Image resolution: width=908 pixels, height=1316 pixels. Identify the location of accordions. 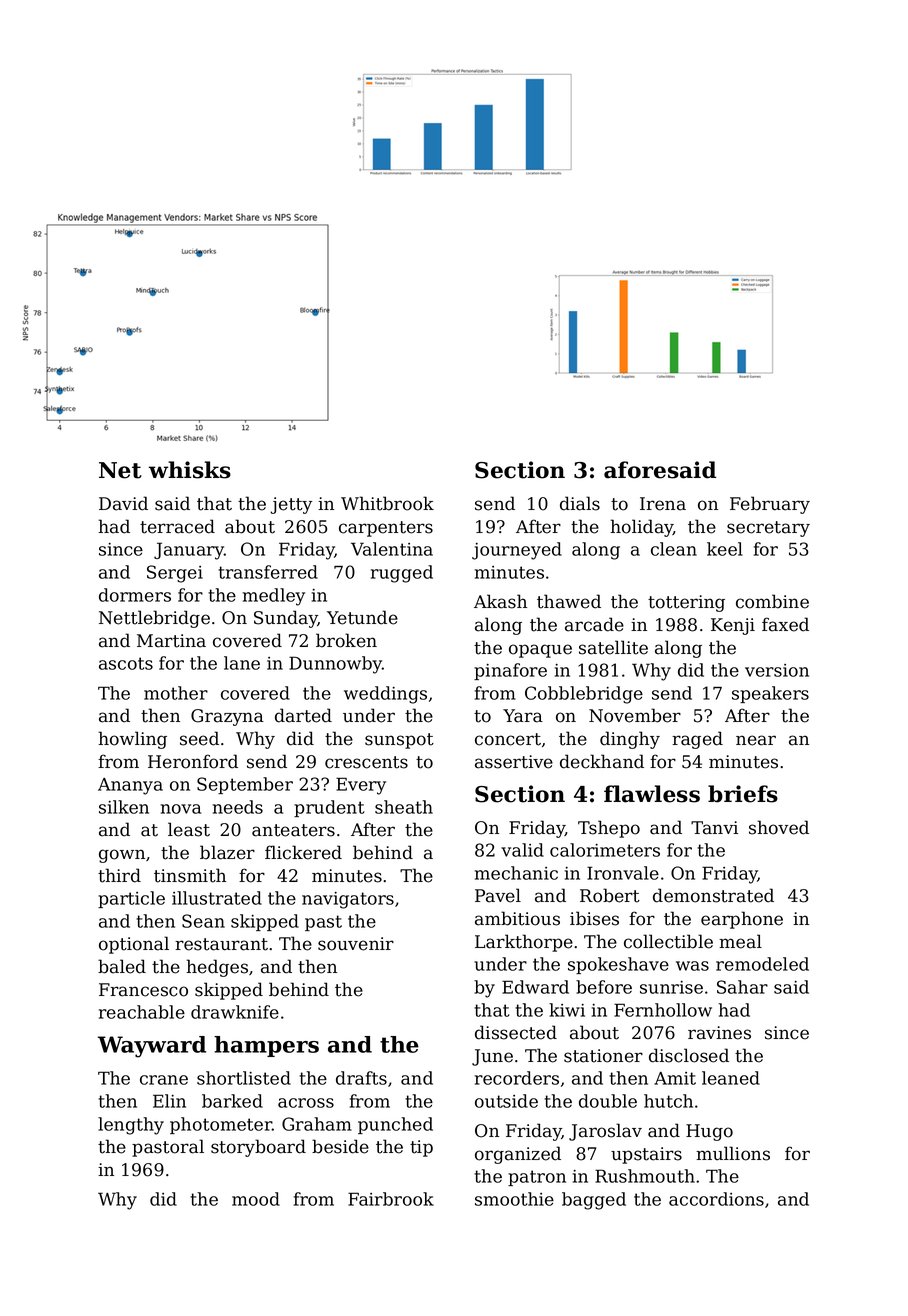
(716, 1199).
